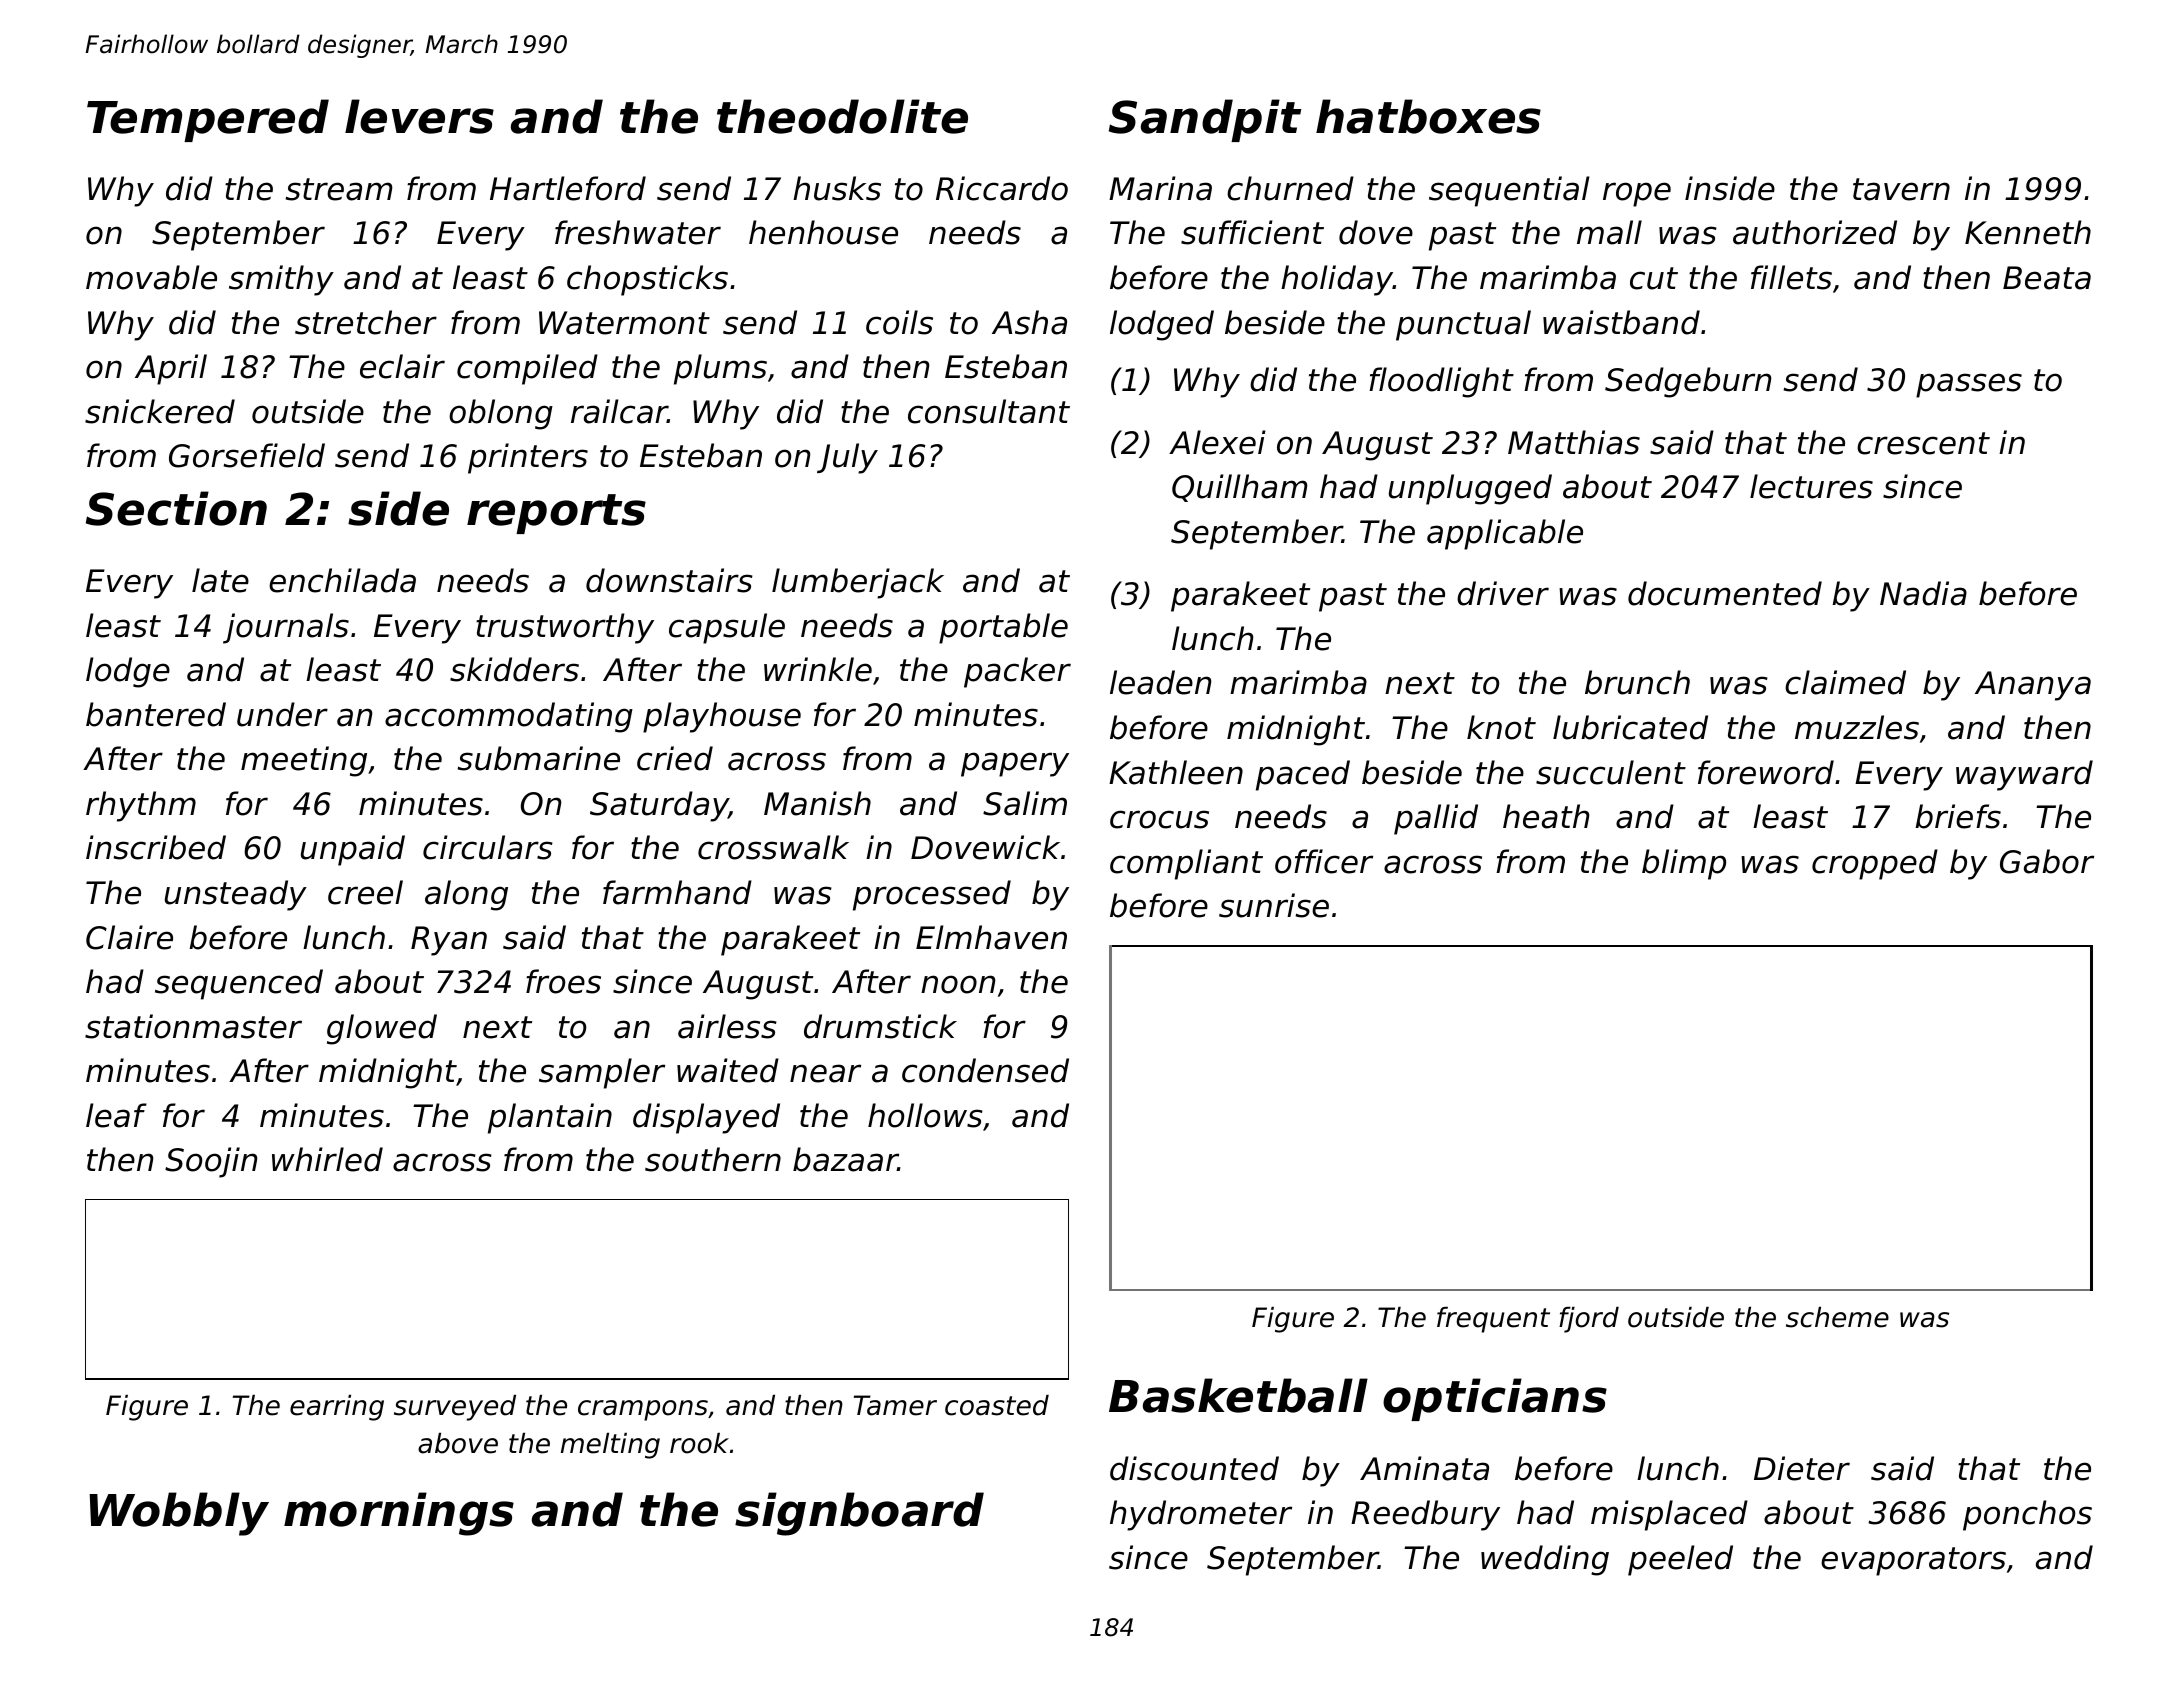 This screenshot has width=2178, height=1683. Describe the element at coordinates (2027, 1515) in the screenshot. I see `ponchos` at that location.
